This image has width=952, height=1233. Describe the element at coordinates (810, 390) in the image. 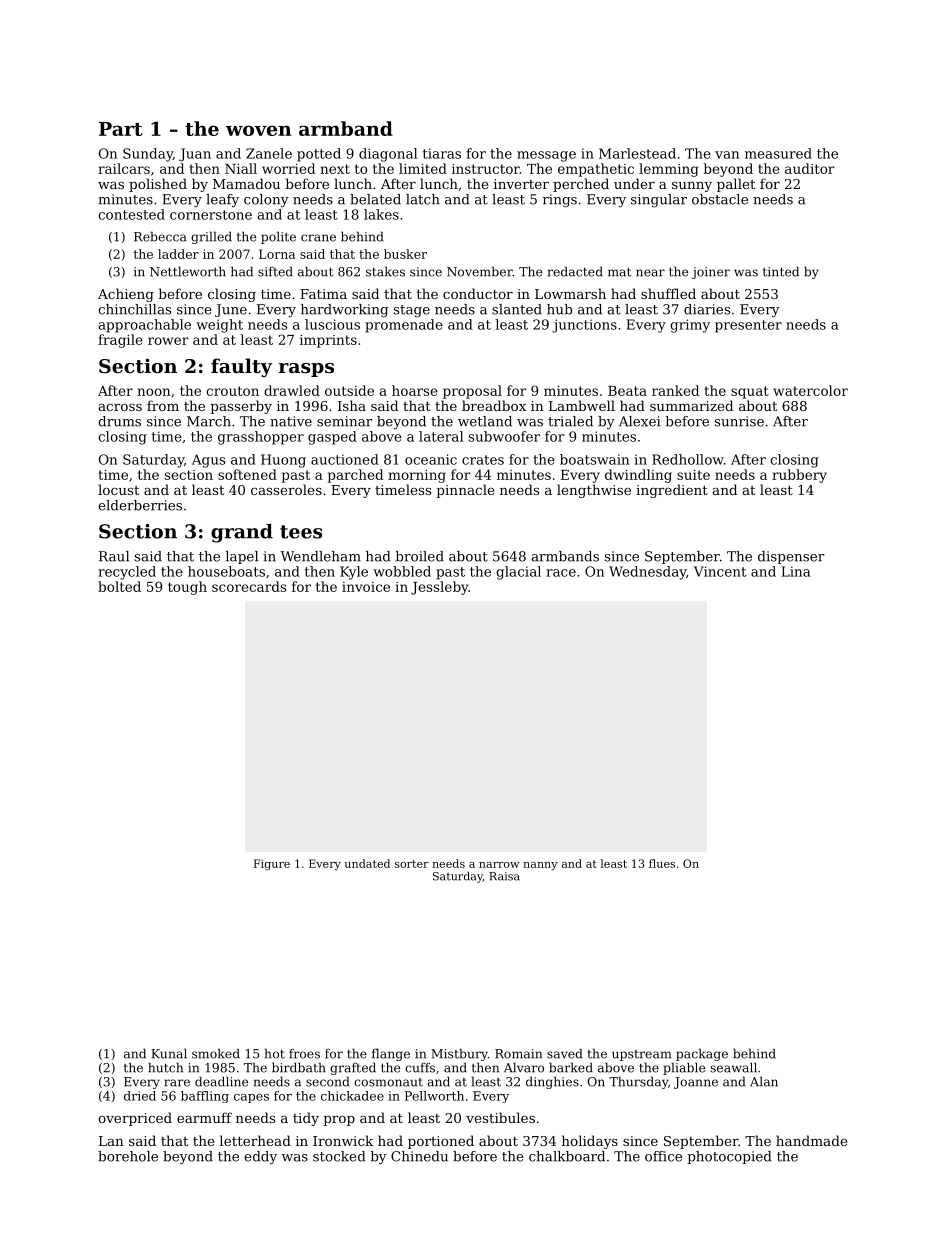

I see `watercolor` at that location.
